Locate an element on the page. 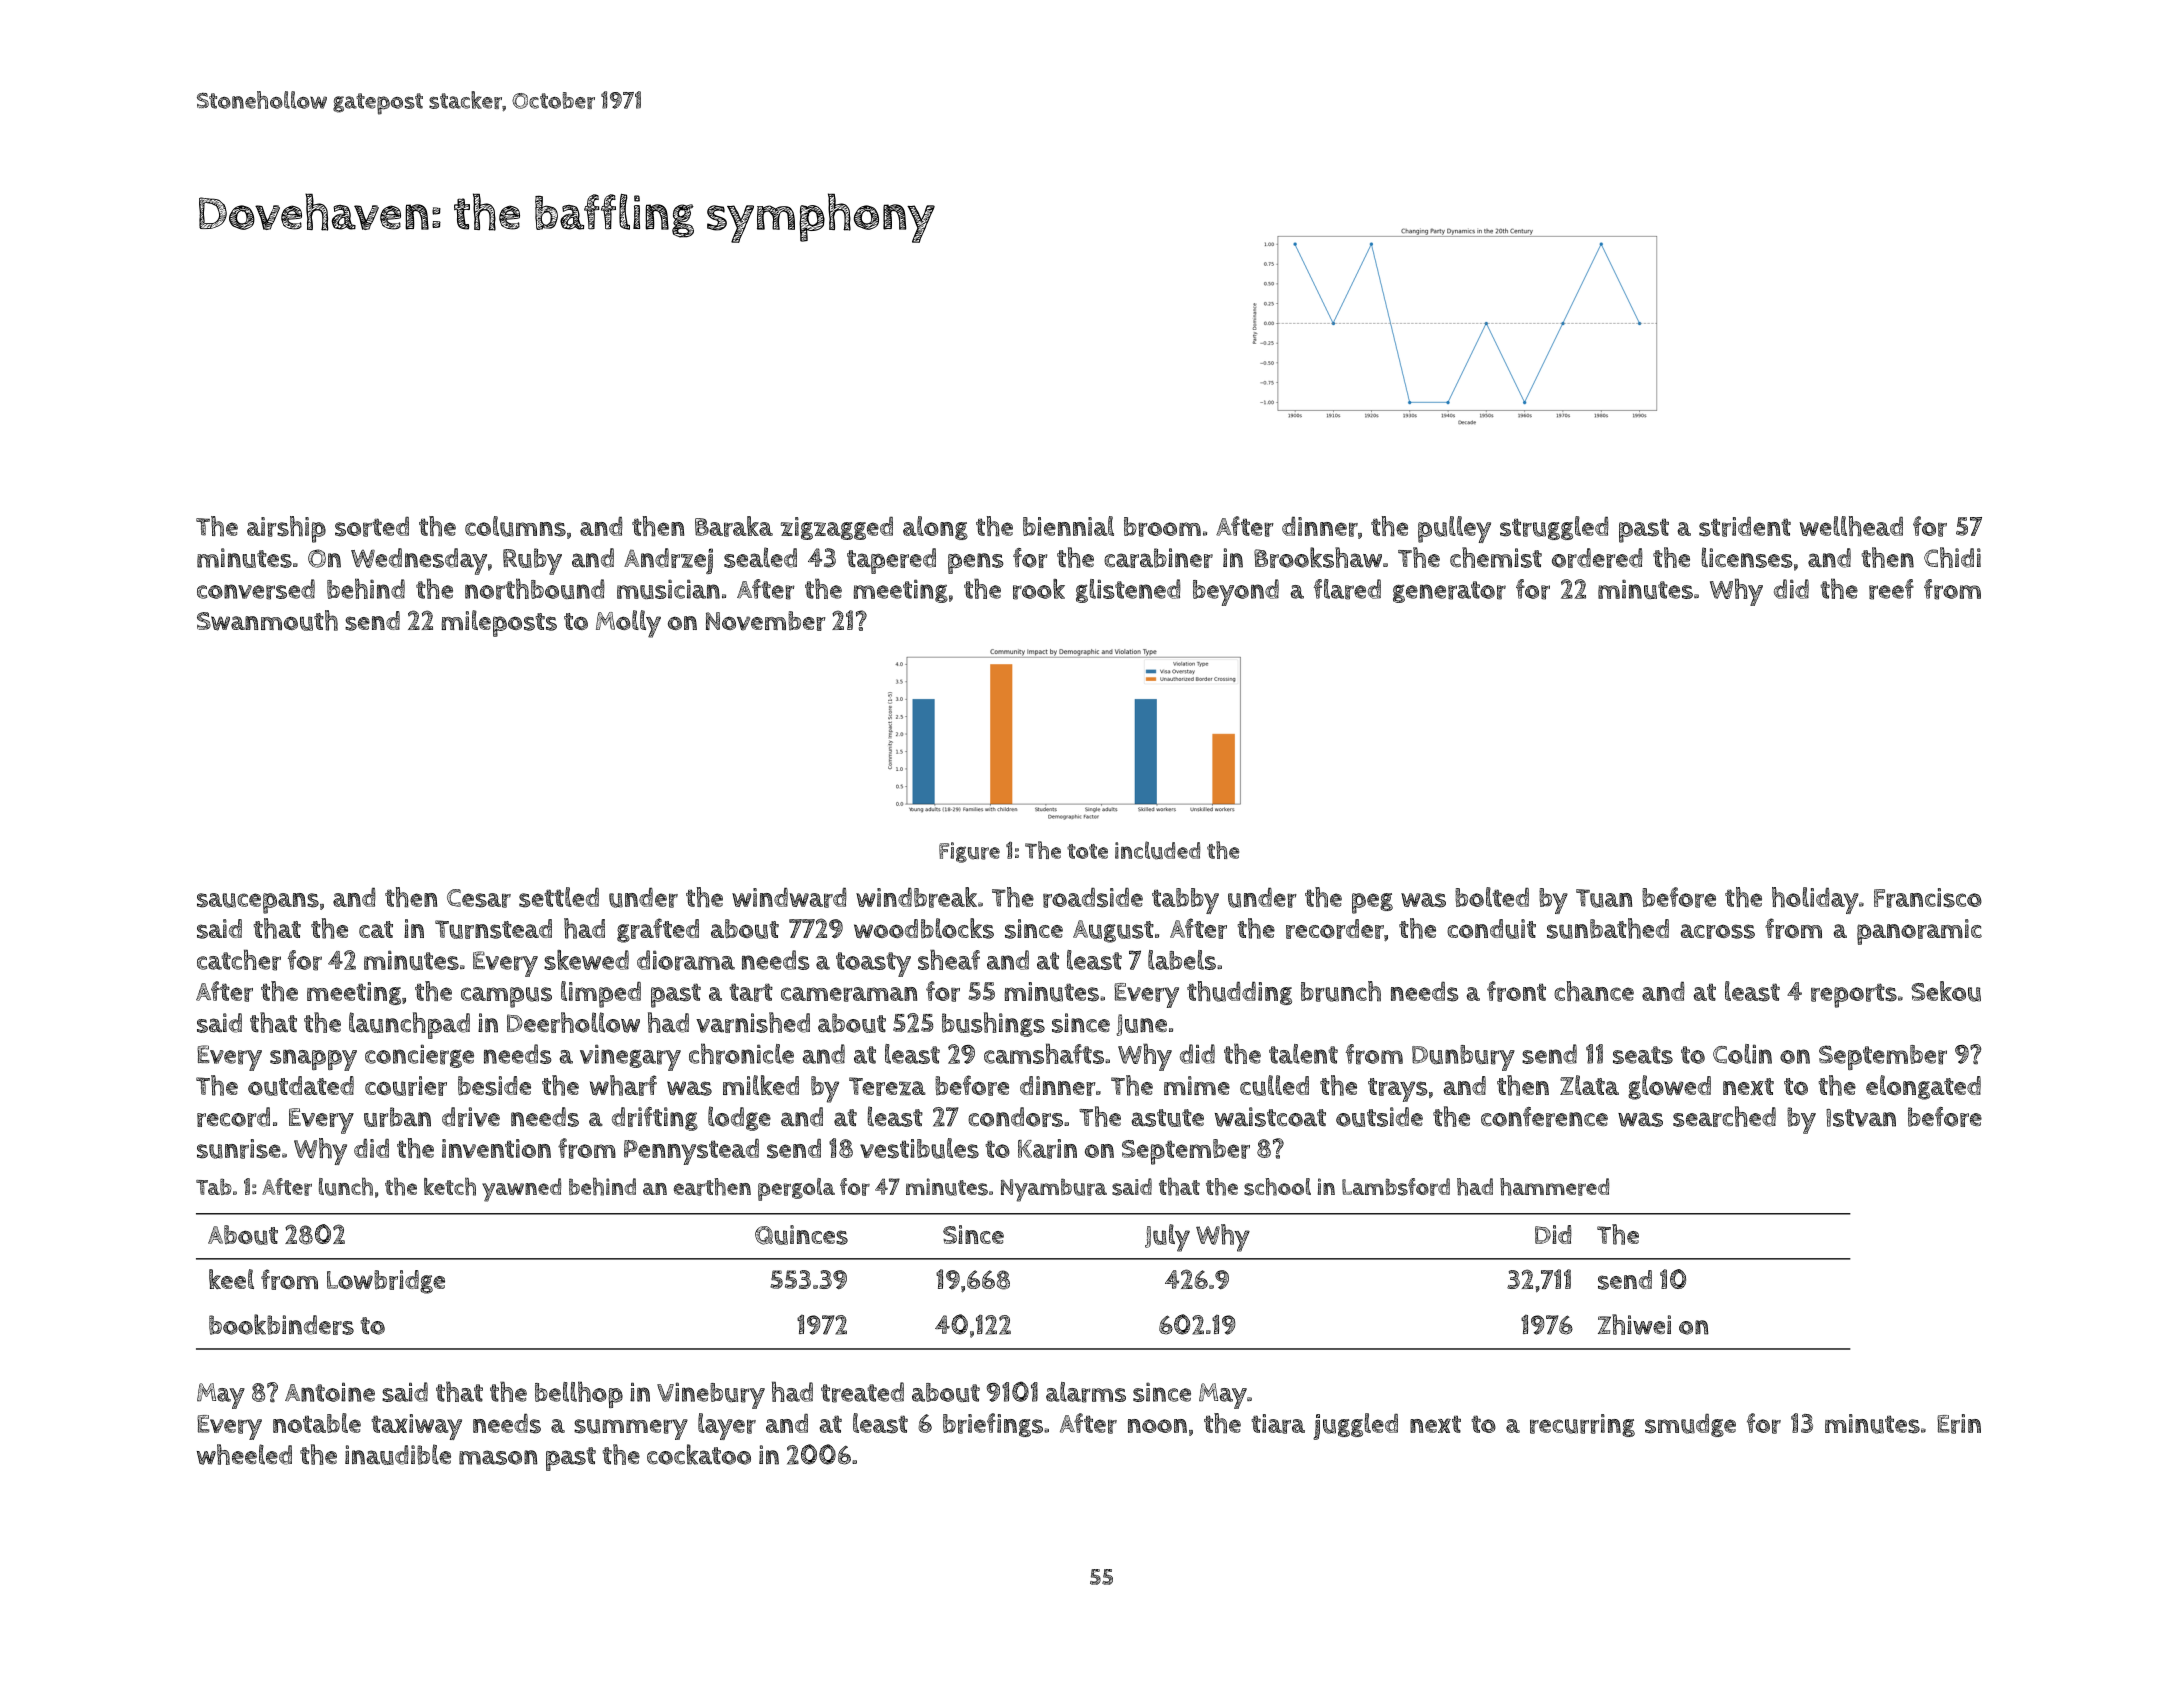  settled is located at coordinates (559, 897).
